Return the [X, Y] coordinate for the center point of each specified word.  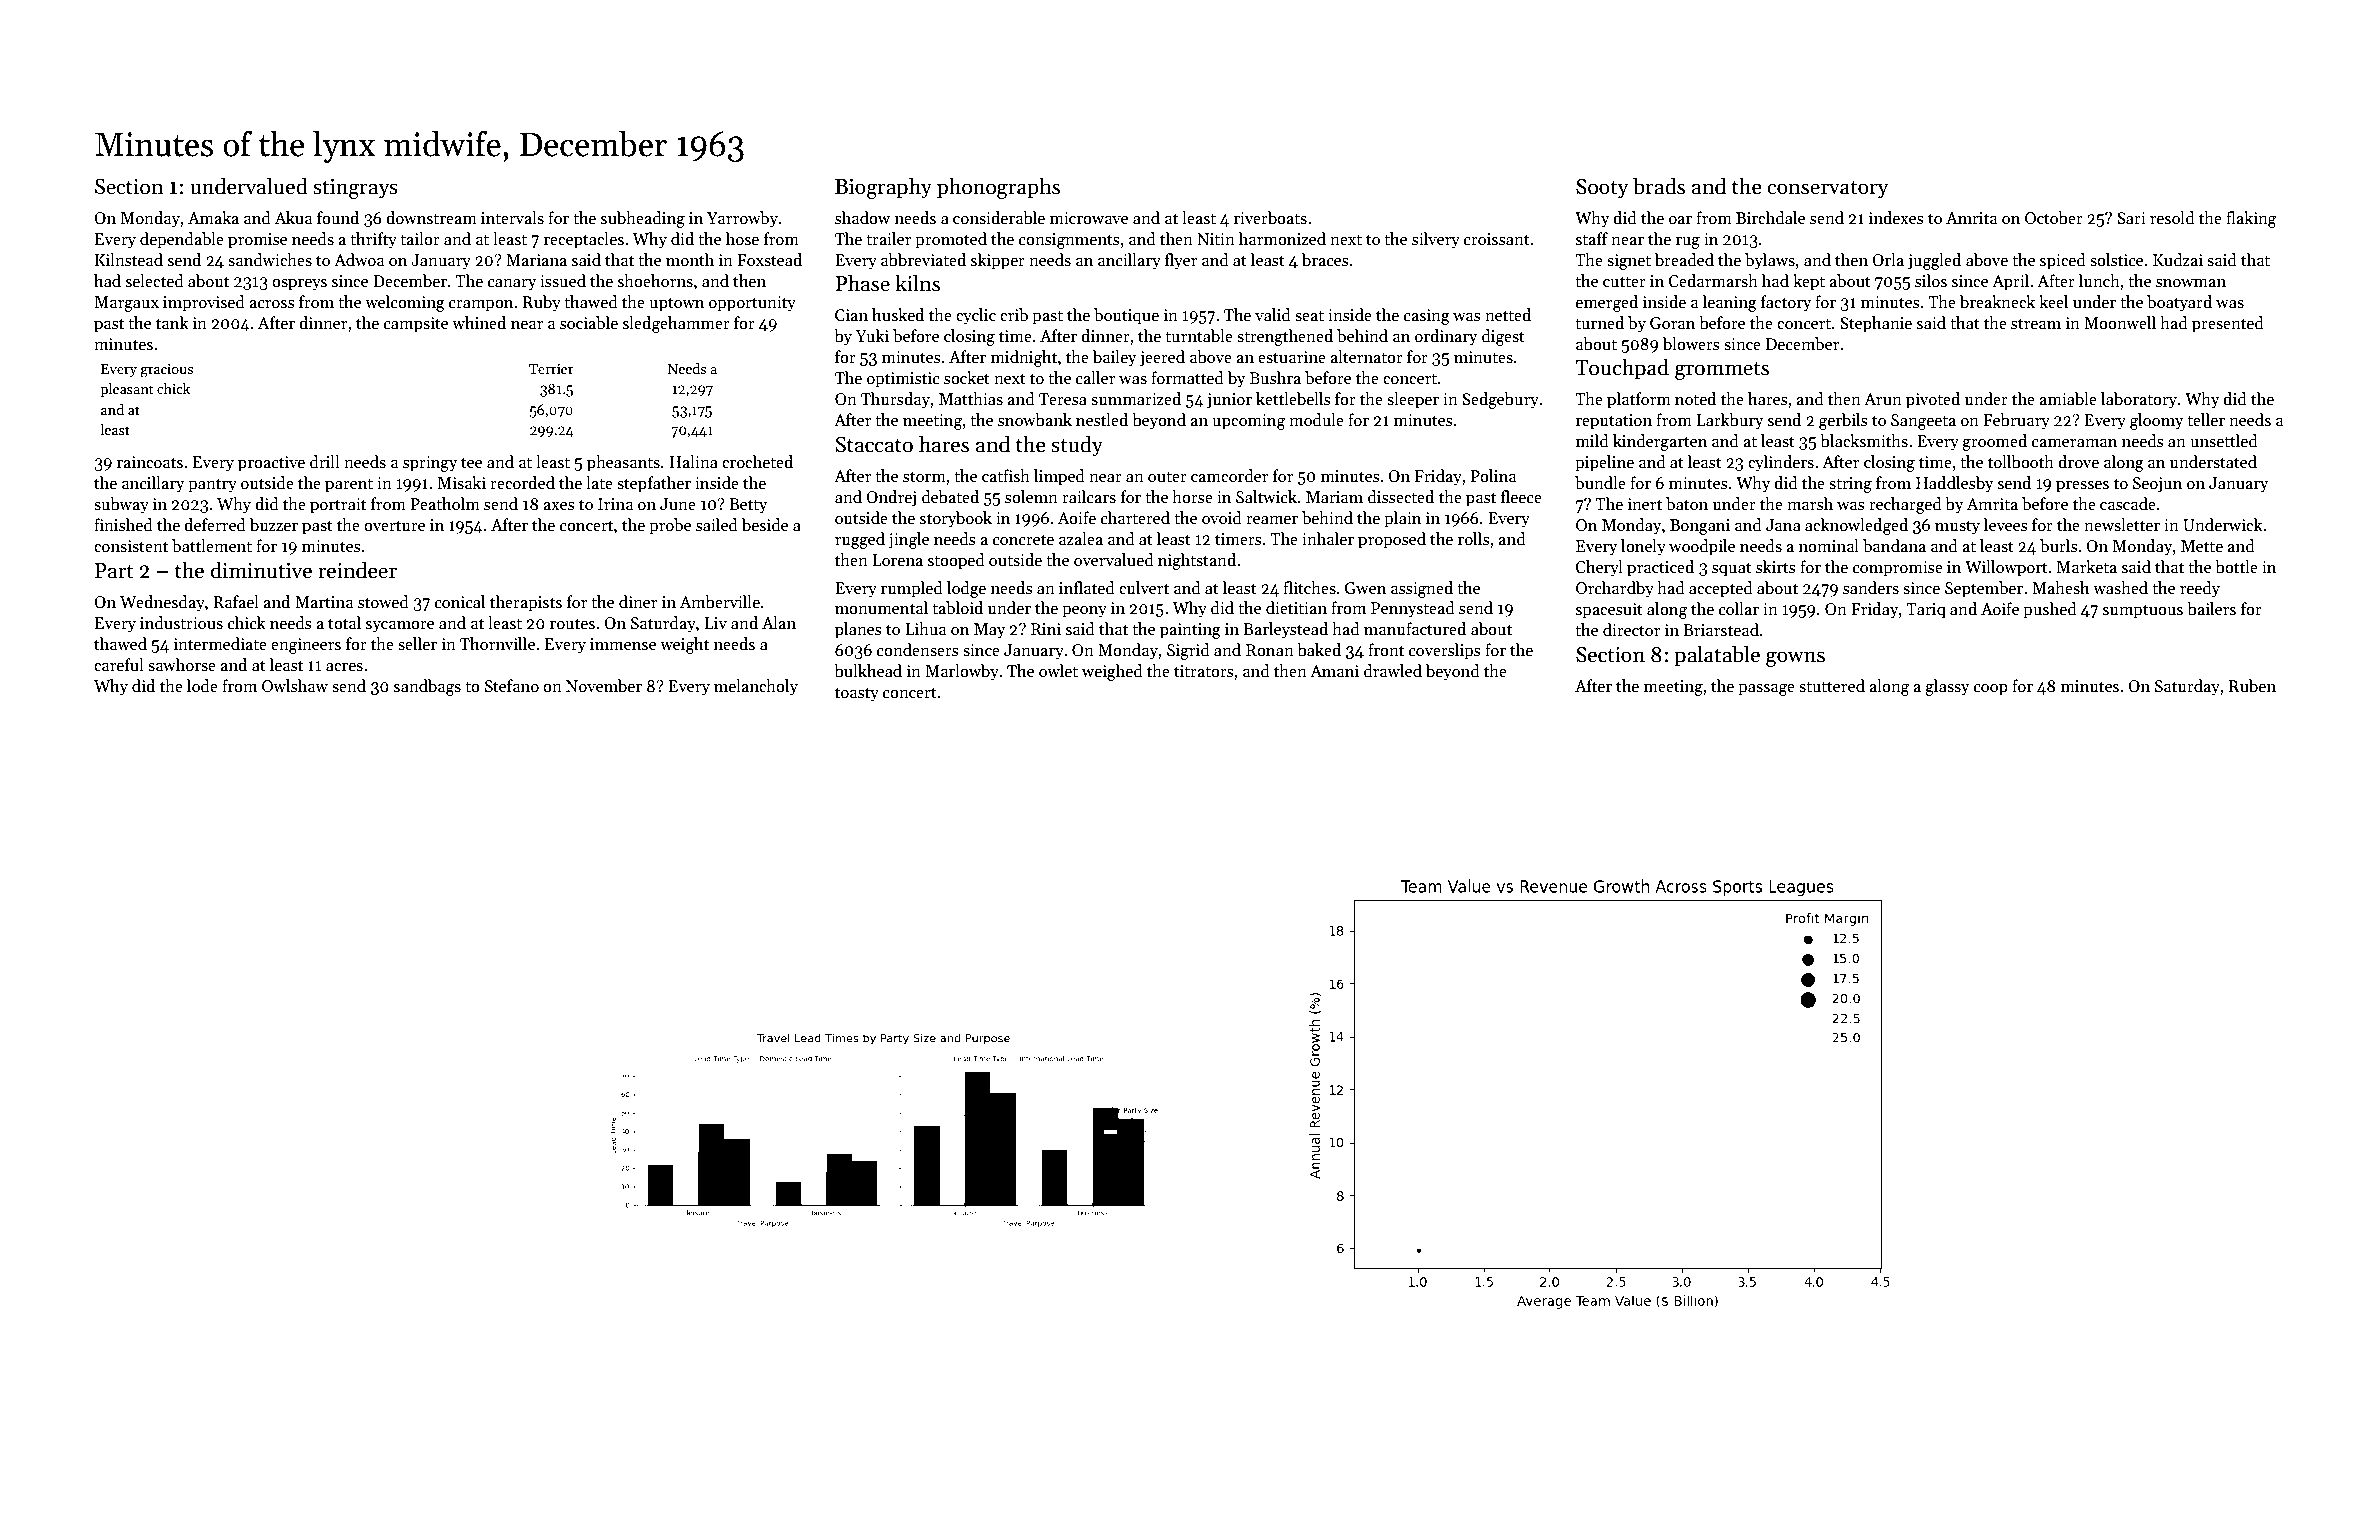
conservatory [1828, 189]
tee [471, 463]
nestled [1102, 420]
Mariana [536, 260]
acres [344, 667]
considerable [999, 218]
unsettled [2224, 441]
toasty [857, 695]
